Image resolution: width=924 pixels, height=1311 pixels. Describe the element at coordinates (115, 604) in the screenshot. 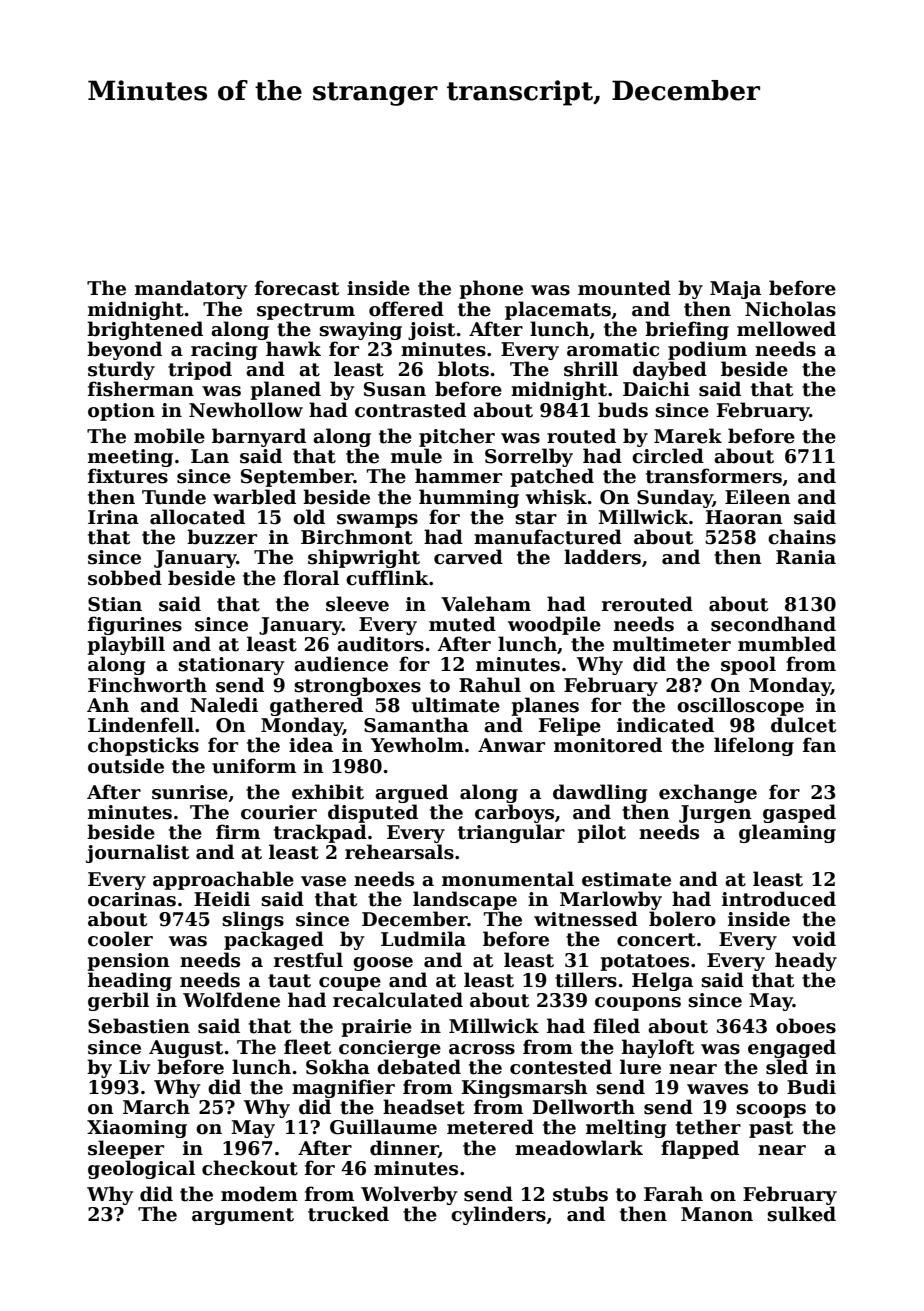

I see `Stian` at that location.
